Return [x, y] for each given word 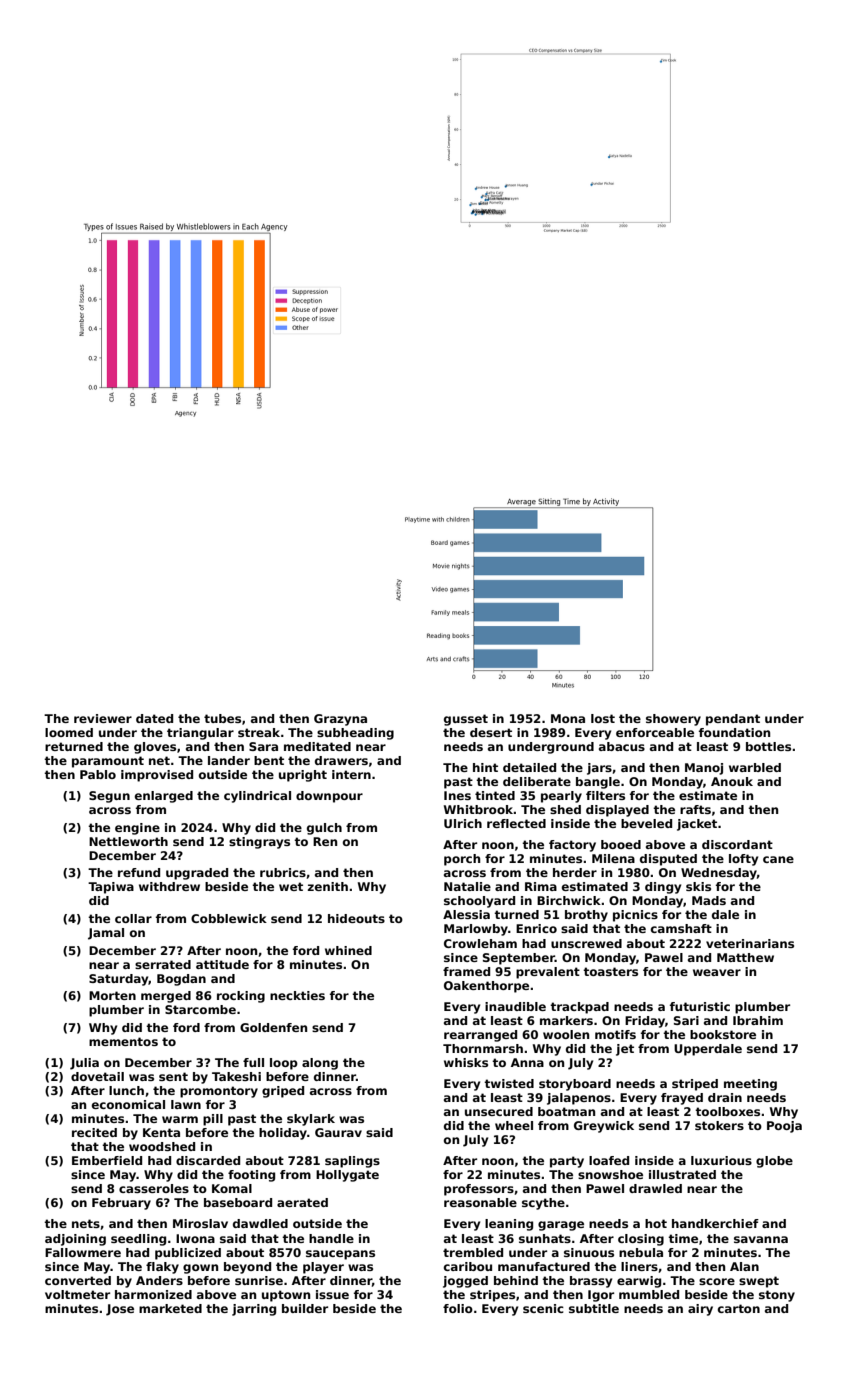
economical [128, 1104]
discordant [737, 844]
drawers [341, 760]
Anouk [732, 781]
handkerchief [715, 1223]
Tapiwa [111, 888]
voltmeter [77, 1294]
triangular [200, 734]
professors [479, 1190]
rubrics [283, 872]
